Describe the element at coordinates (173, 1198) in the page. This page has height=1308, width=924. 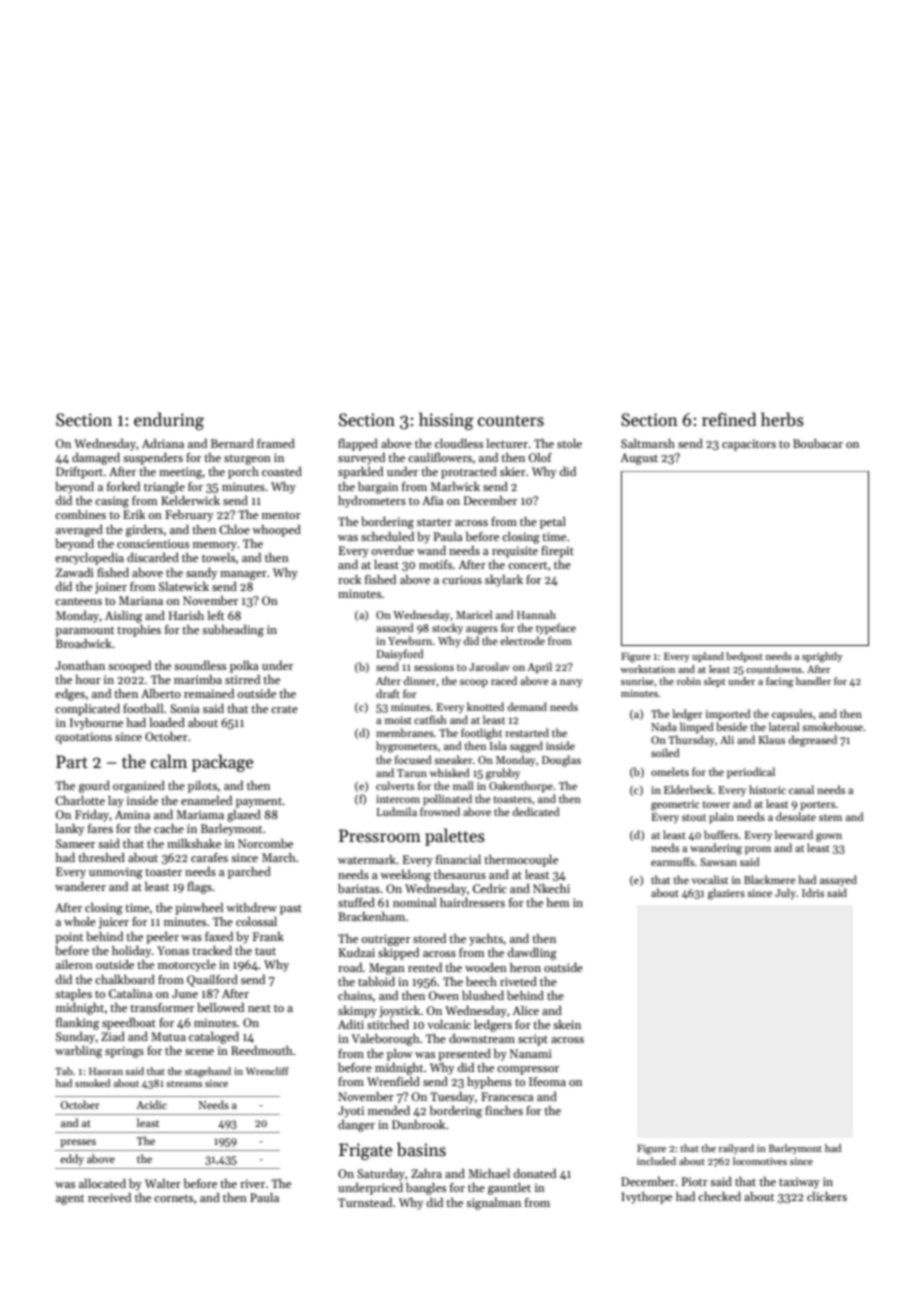
I see `cornets` at that location.
